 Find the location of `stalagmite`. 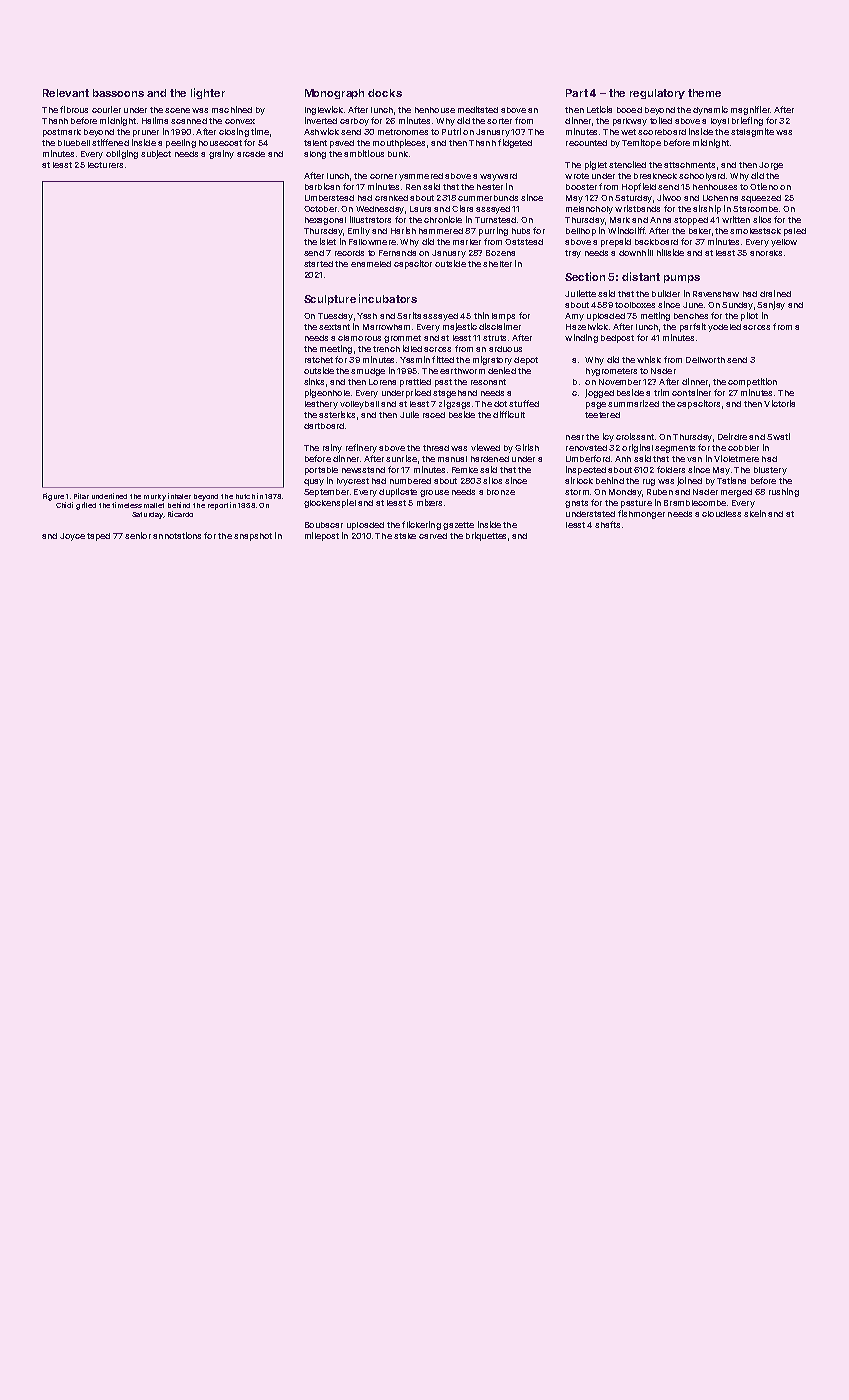

stalagmite is located at coordinates (752, 132).
